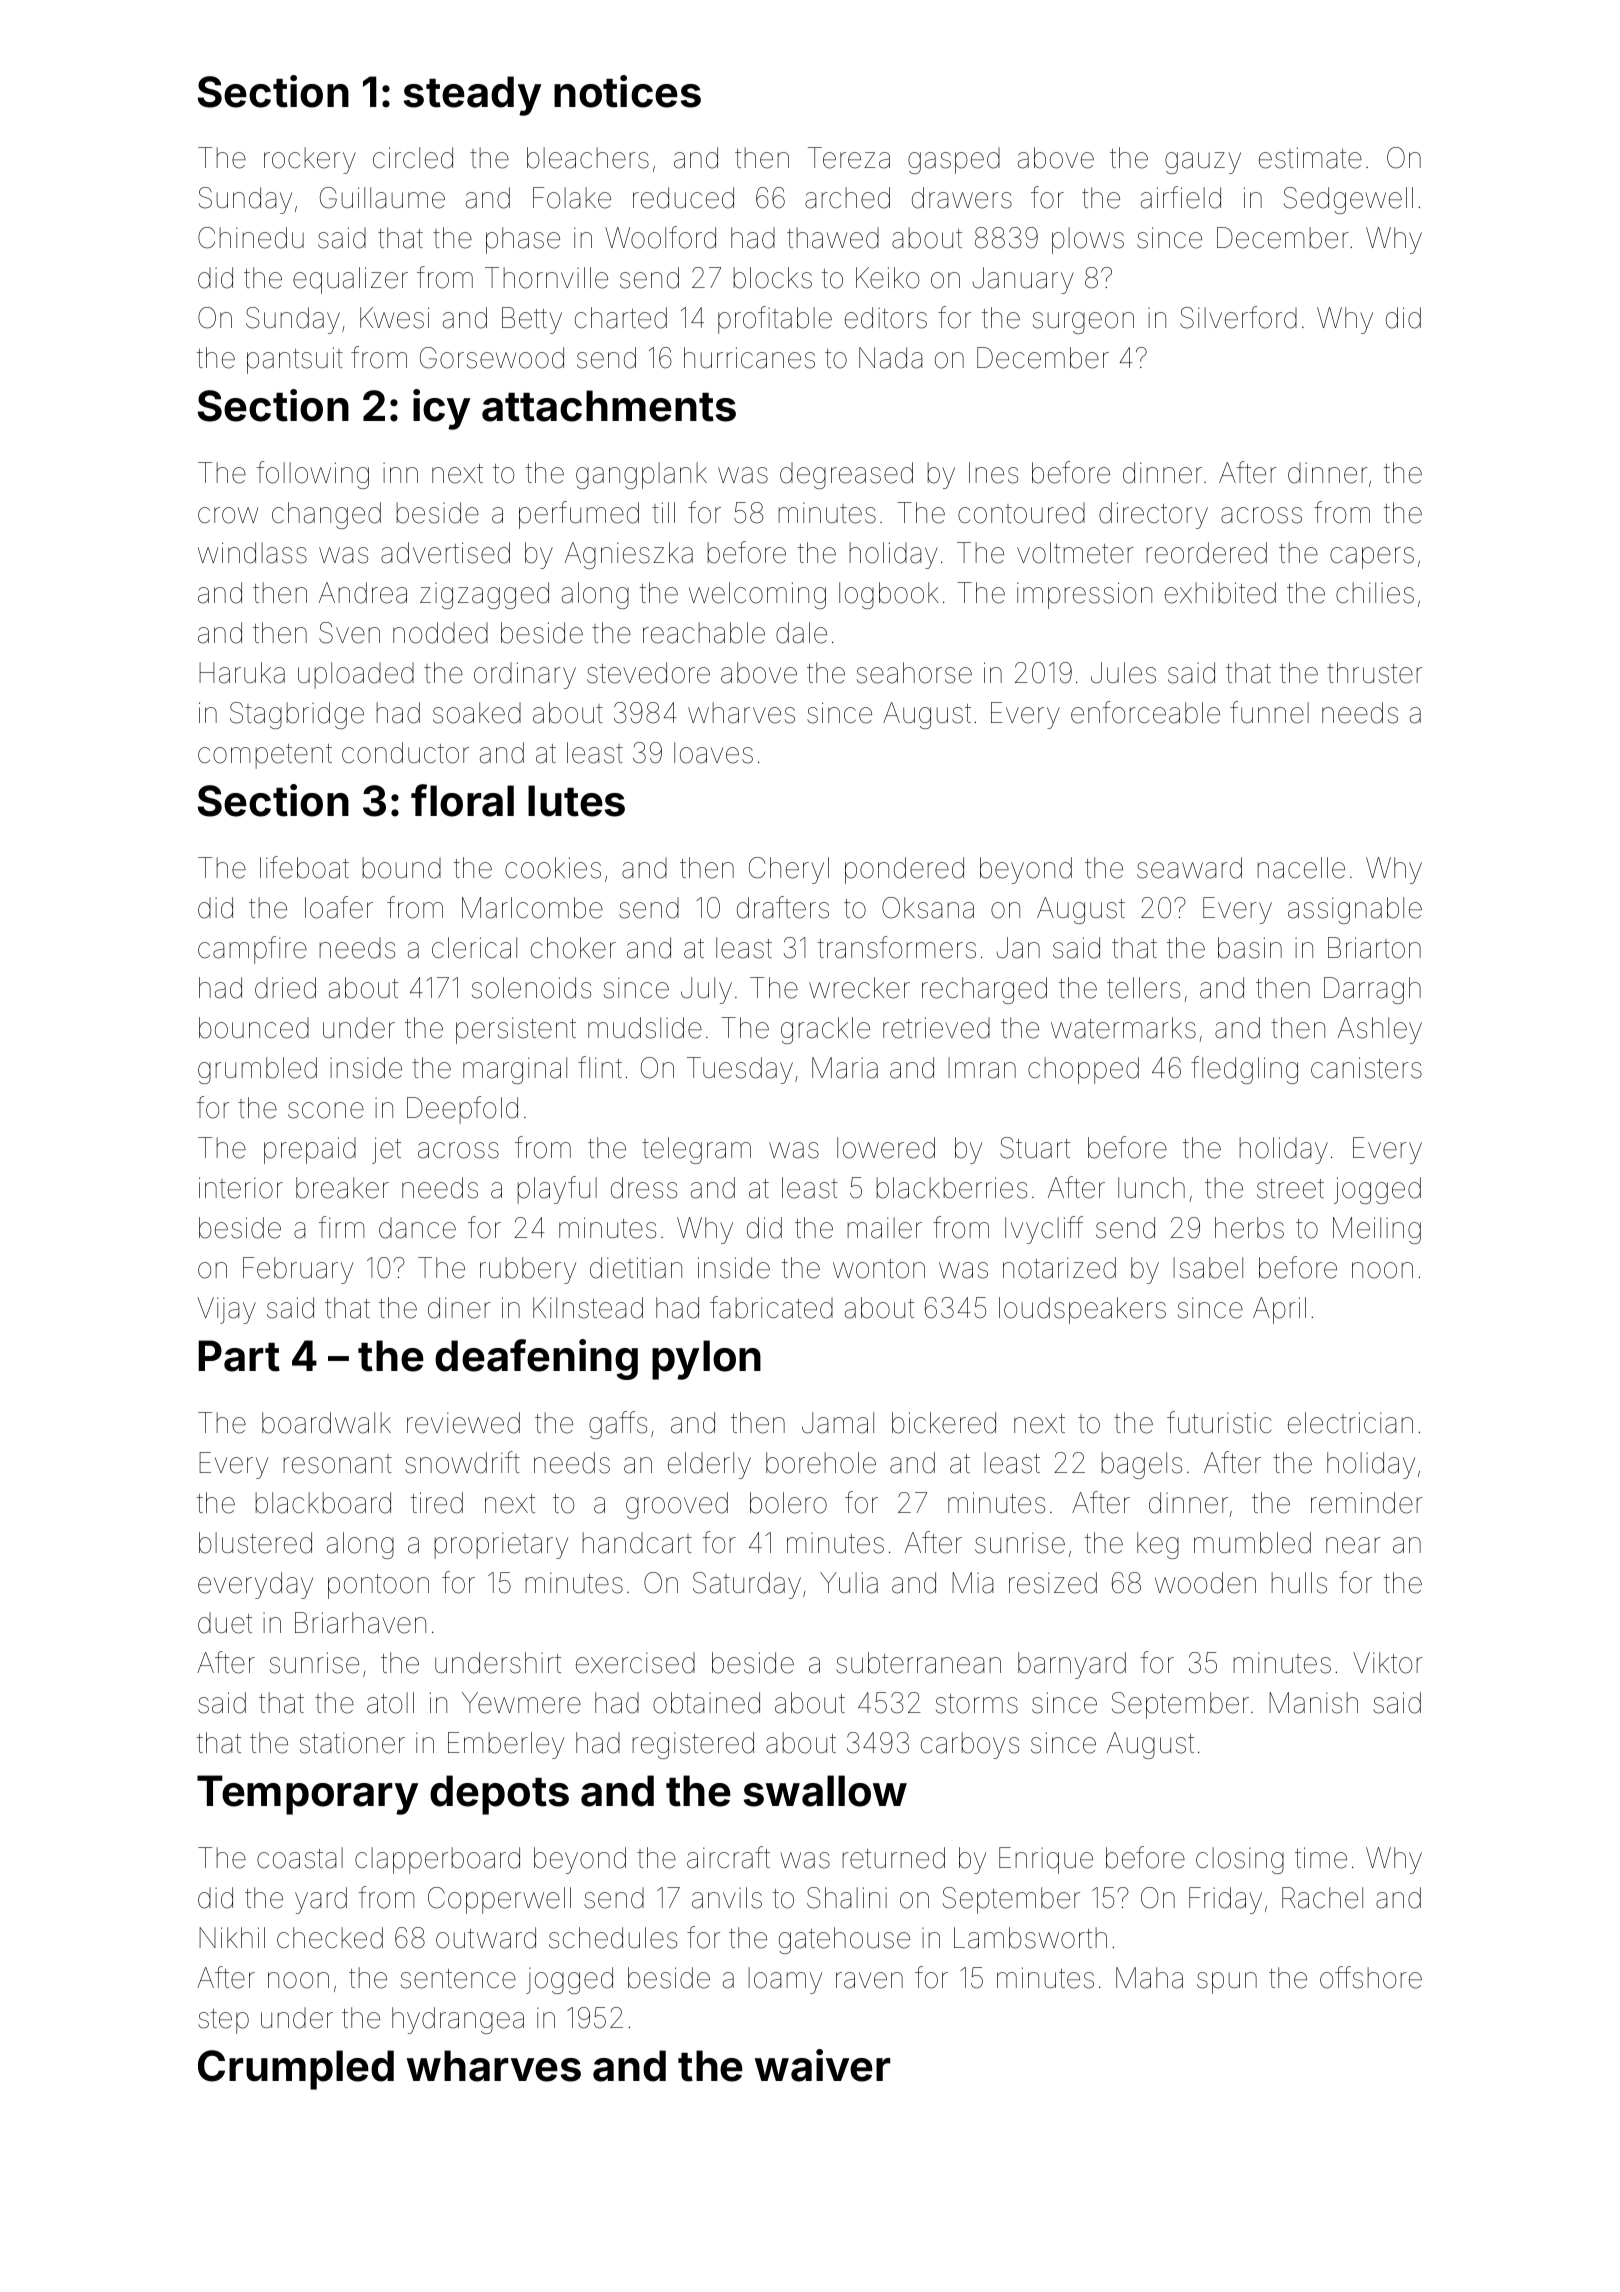 The image size is (1620, 2292). Describe the element at coordinates (1083, 323) in the page. I see `surgeon` at that location.
